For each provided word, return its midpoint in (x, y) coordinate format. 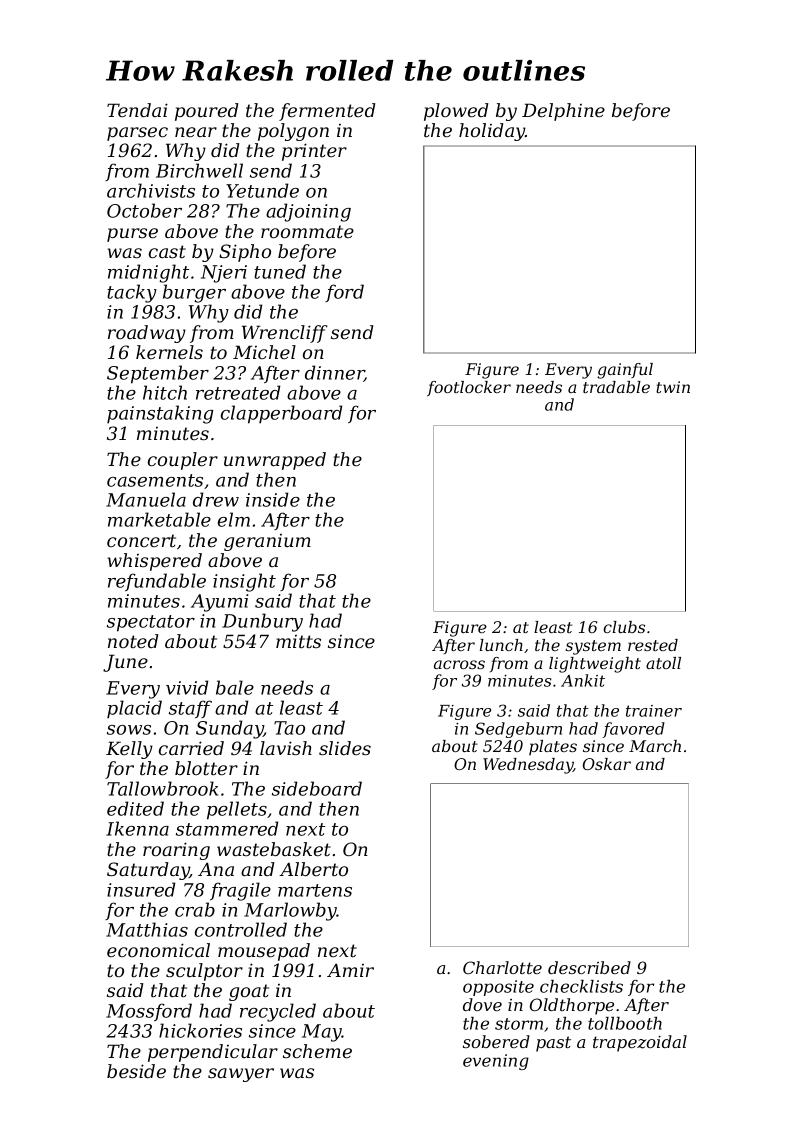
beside (136, 1071)
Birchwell (199, 170)
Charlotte (502, 967)
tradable (616, 387)
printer (314, 152)
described (589, 967)
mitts (298, 641)
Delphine (563, 112)
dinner (334, 373)
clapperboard (282, 414)
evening (496, 1062)
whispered (155, 562)
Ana (216, 869)
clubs (624, 627)
